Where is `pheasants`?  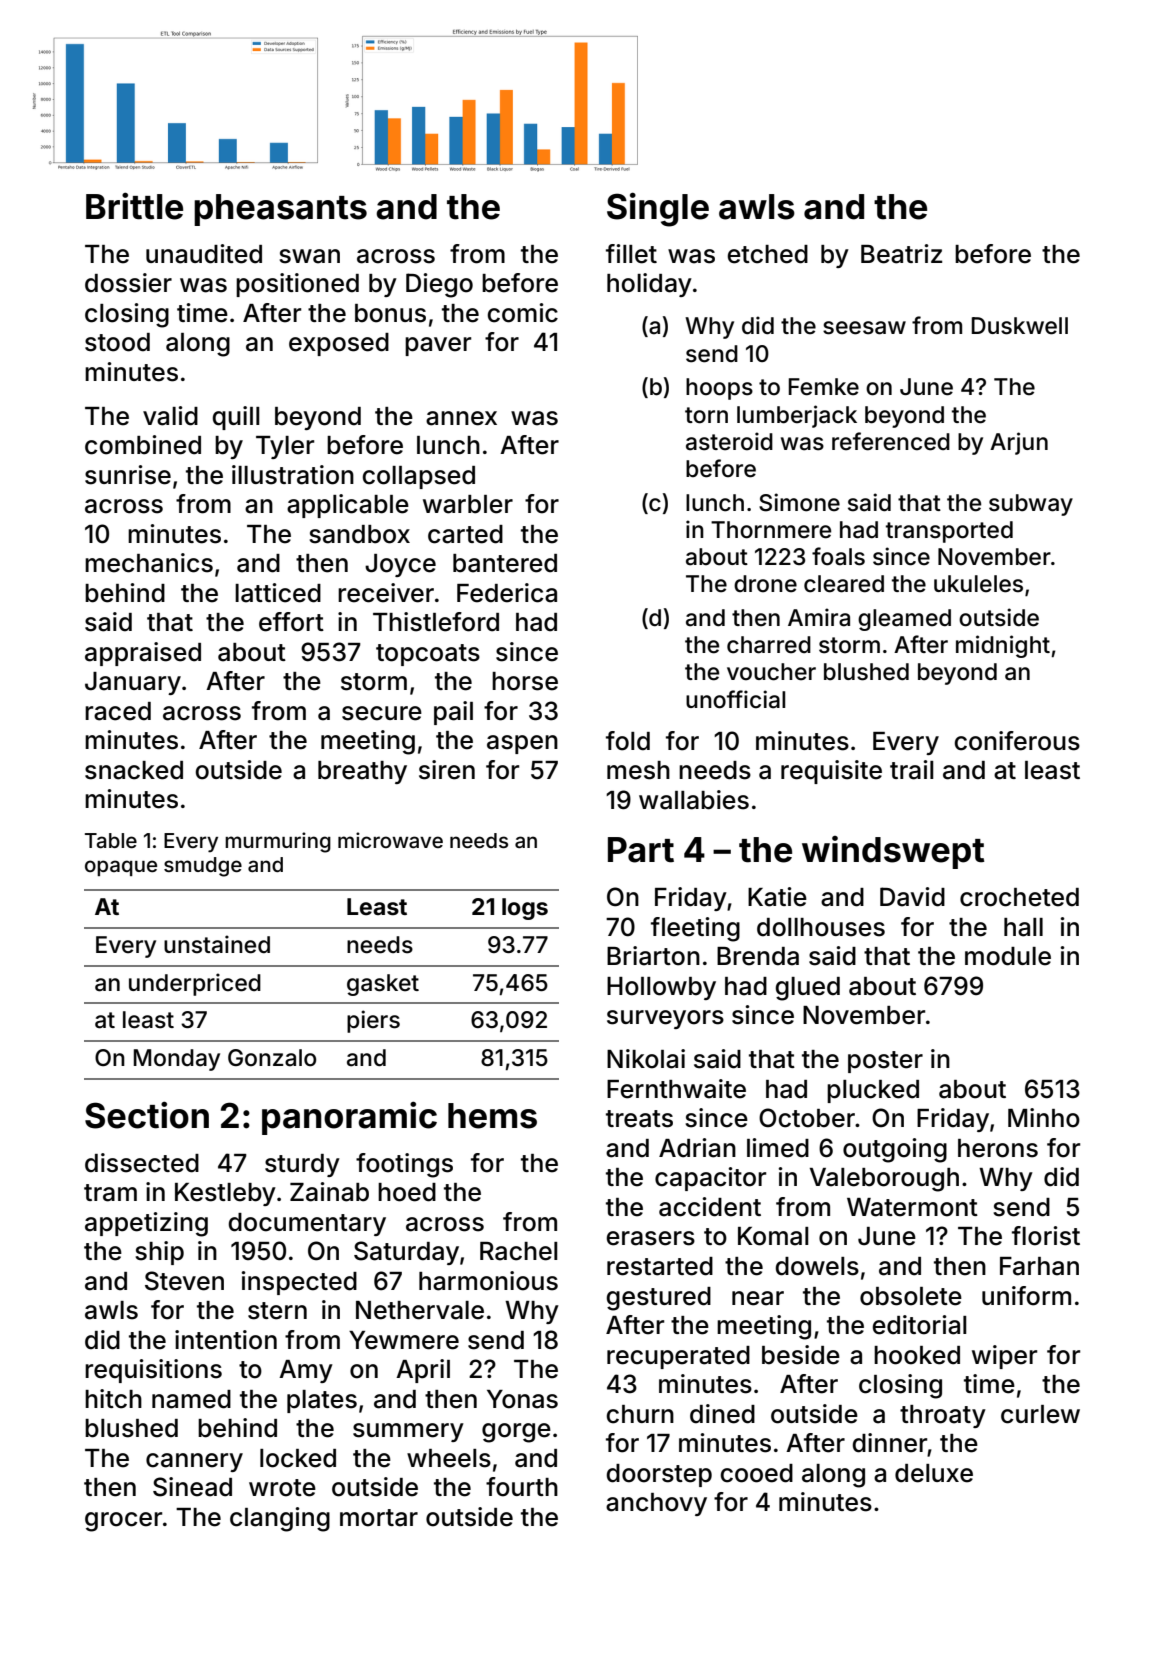
pheasants is located at coordinates (280, 210).
